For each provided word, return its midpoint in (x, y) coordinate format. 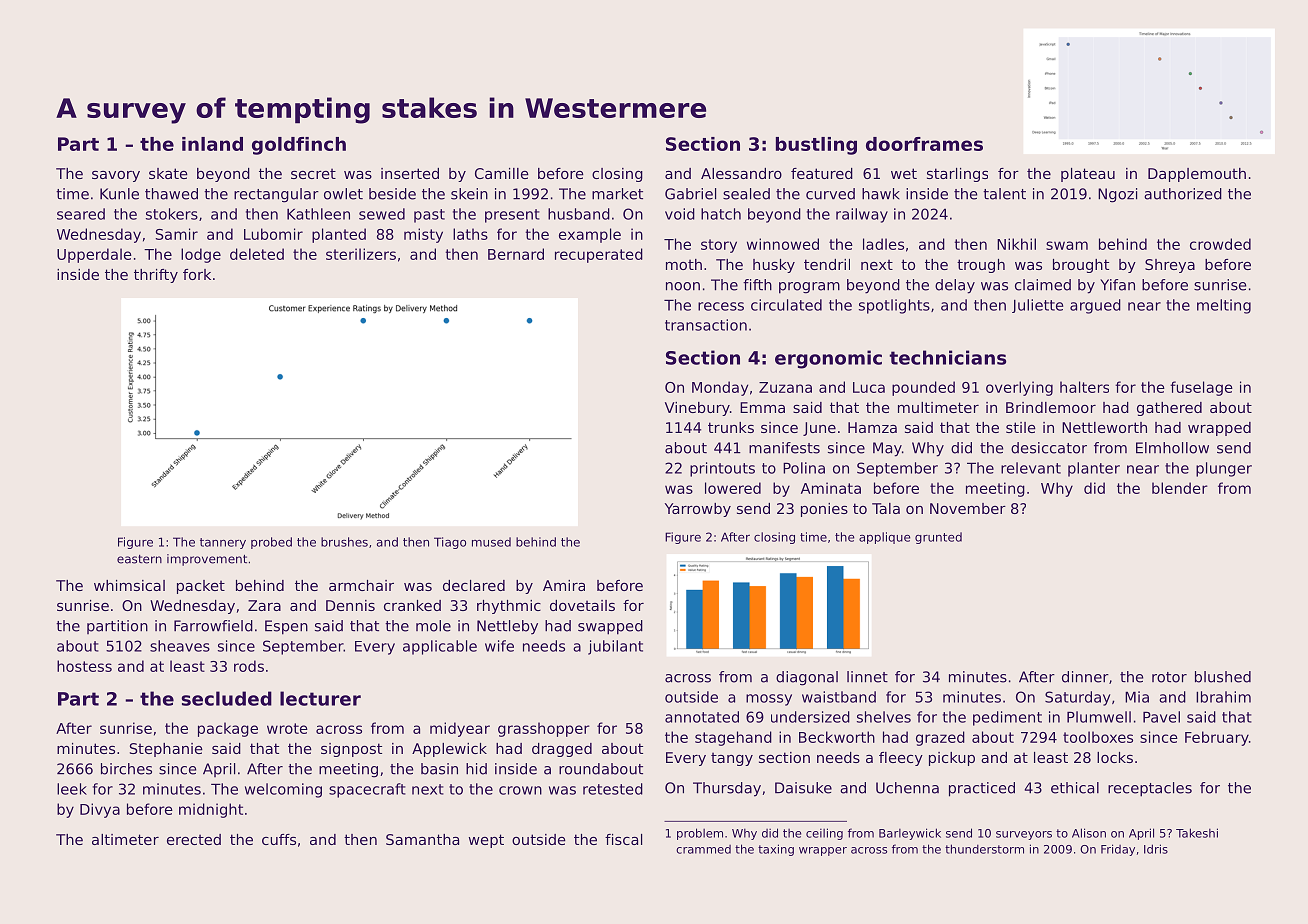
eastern (139, 559)
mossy (769, 700)
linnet (867, 677)
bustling (816, 146)
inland (212, 144)
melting (1224, 306)
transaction (706, 325)
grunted (938, 538)
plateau (1088, 175)
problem (700, 834)
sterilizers (361, 254)
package (228, 729)
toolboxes (1098, 737)
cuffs (279, 839)
